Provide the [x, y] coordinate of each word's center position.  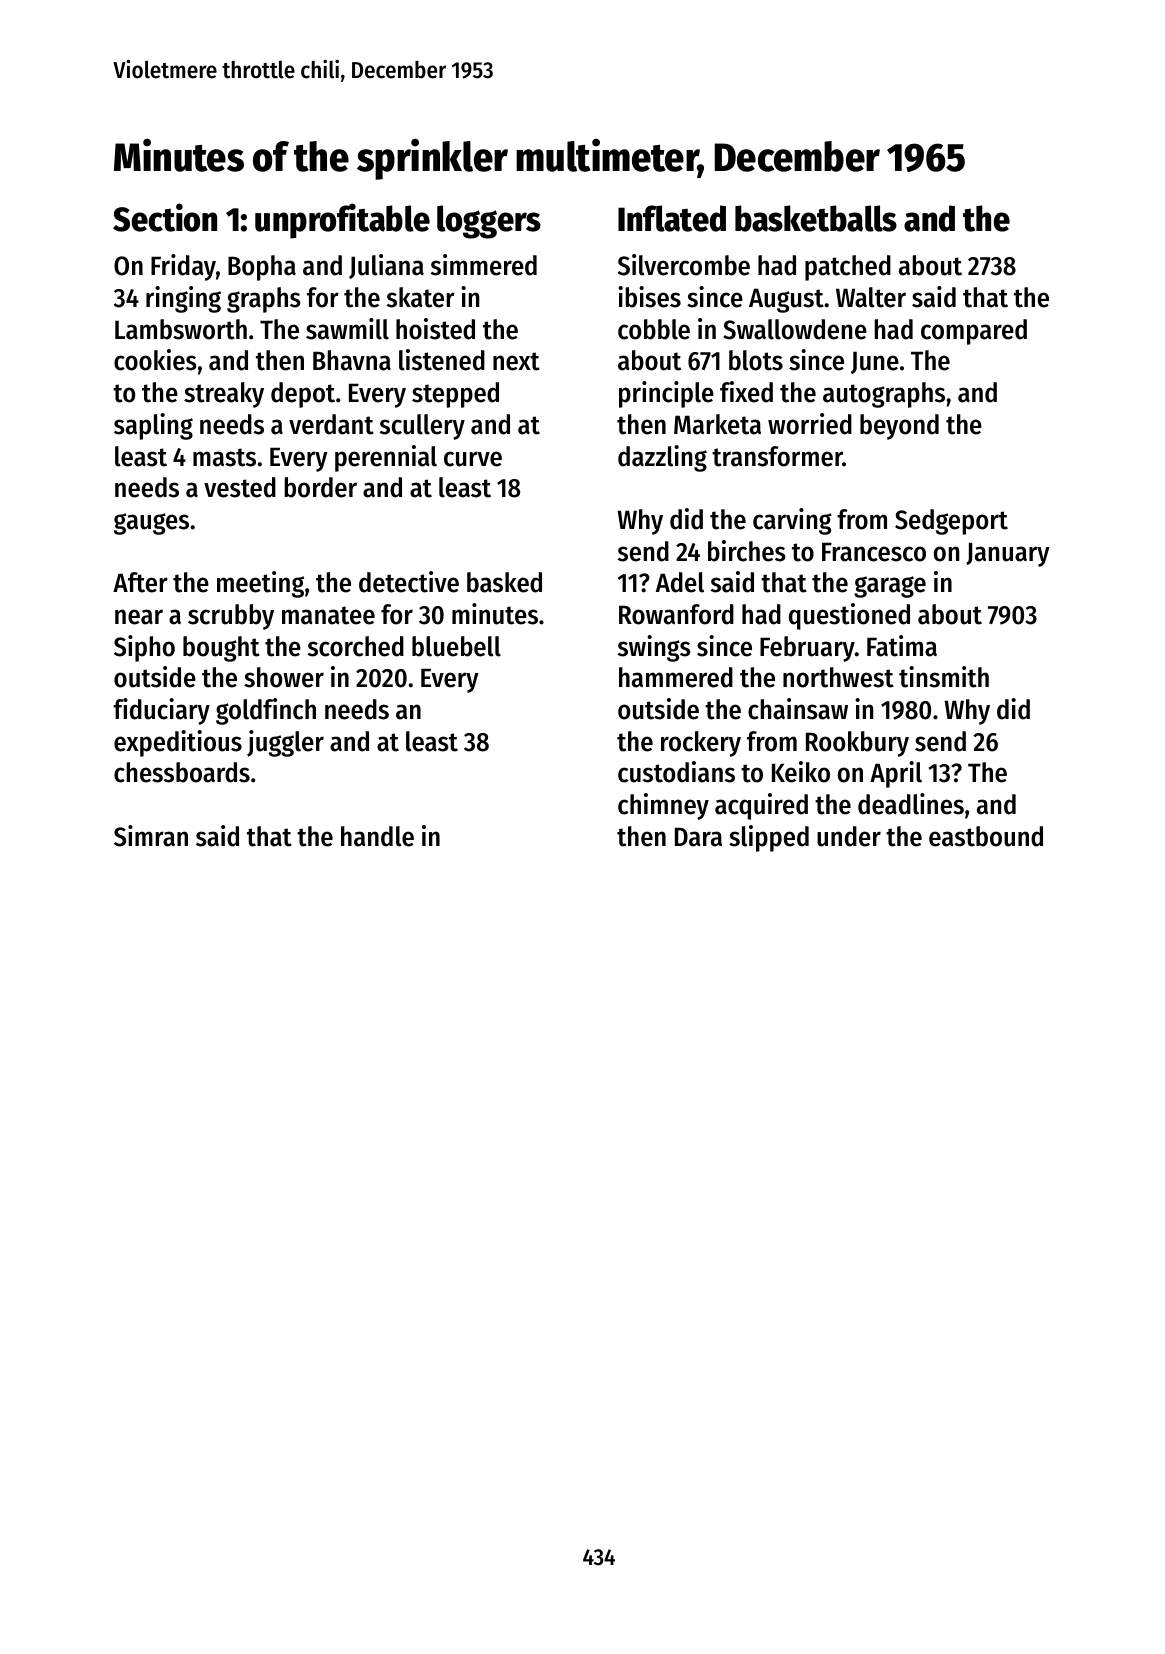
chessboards [182, 772]
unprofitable [342, 221]
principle [666, 394]
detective [409, 582]
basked [504, 582]
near [139, 617]
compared [974, 332]
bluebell [456, 646]
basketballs [816, 218]
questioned [849, 616]
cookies [155, 360]
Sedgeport [951, 522]
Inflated [672, 218]
